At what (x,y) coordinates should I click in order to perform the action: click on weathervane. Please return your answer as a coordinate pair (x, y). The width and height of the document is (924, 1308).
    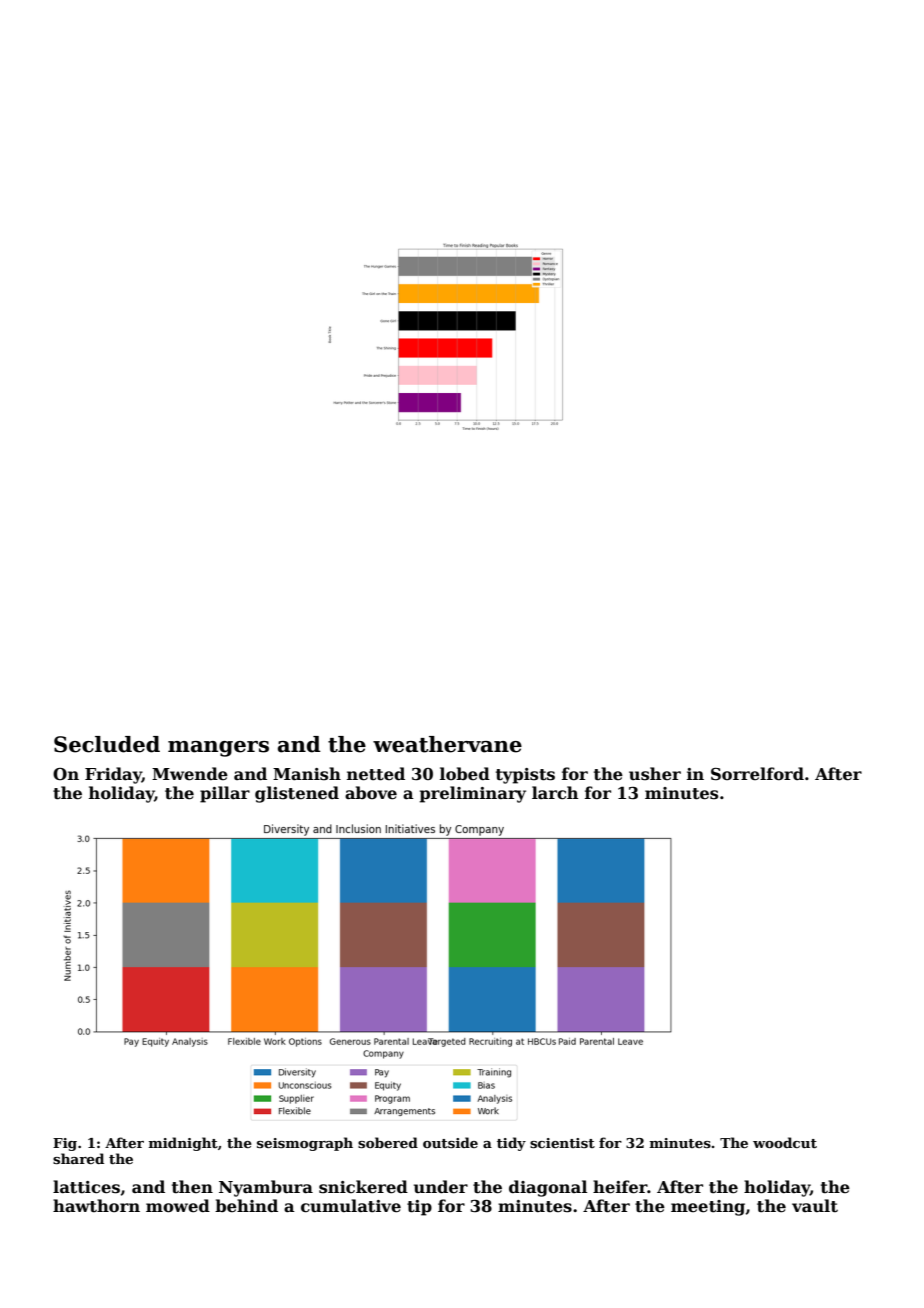
    Looking at the image, I should click on (447, 744).
